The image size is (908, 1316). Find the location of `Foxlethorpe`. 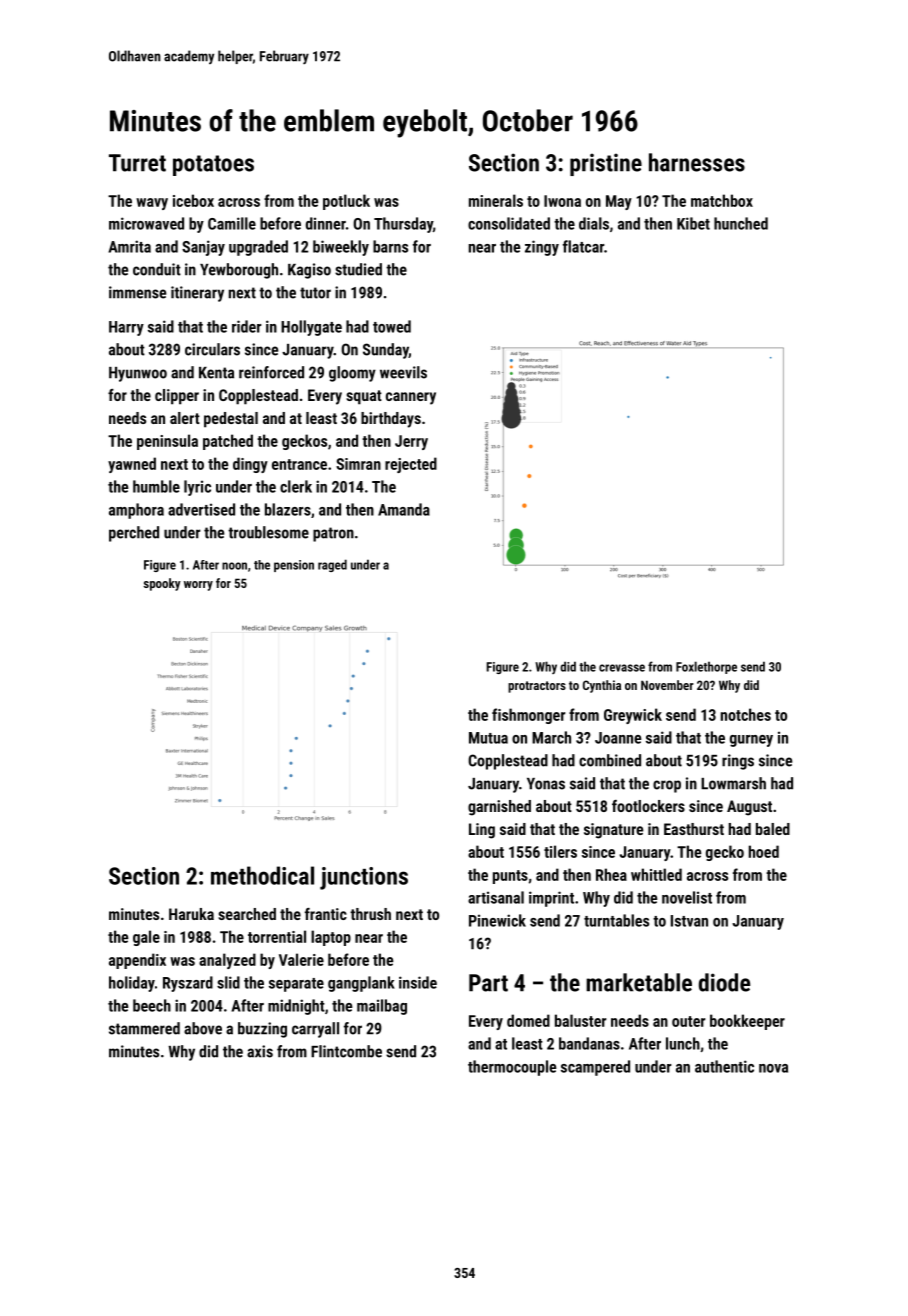

Foxlethorpe is located at coordinates (706, 667).
